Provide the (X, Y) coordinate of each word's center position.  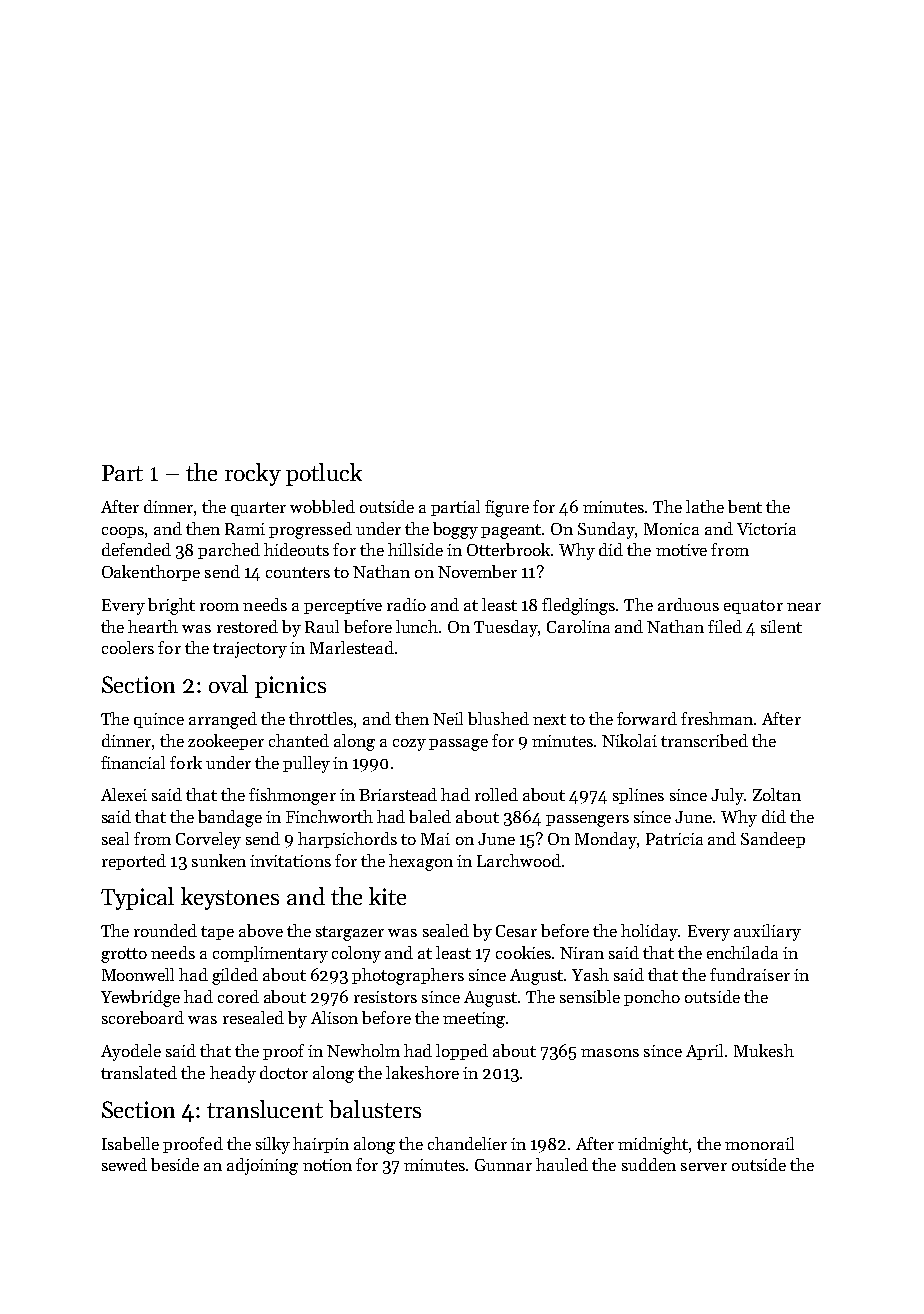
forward (647, 718)
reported (134, 862)
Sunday (606, 530)
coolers (128, 647)
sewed (124, 1164)
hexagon (421, 862)
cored (238, 996)
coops (123, 532)
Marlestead (352, 647)
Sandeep (773, 840)
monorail (759, 1143)
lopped (462, 1052)
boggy (455, 530)
